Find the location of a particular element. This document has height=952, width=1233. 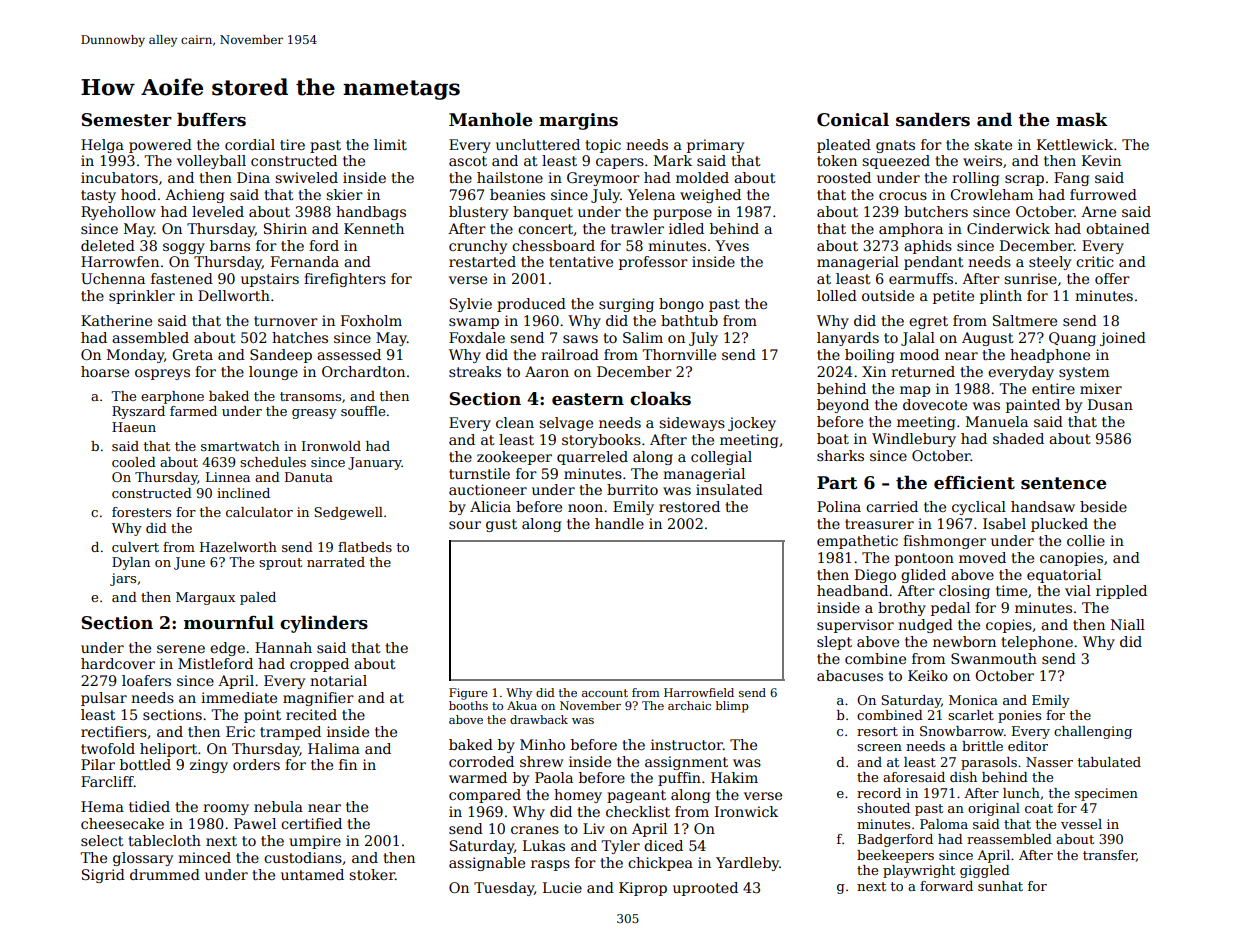

transfer is located at coordinates (1109, 856).
